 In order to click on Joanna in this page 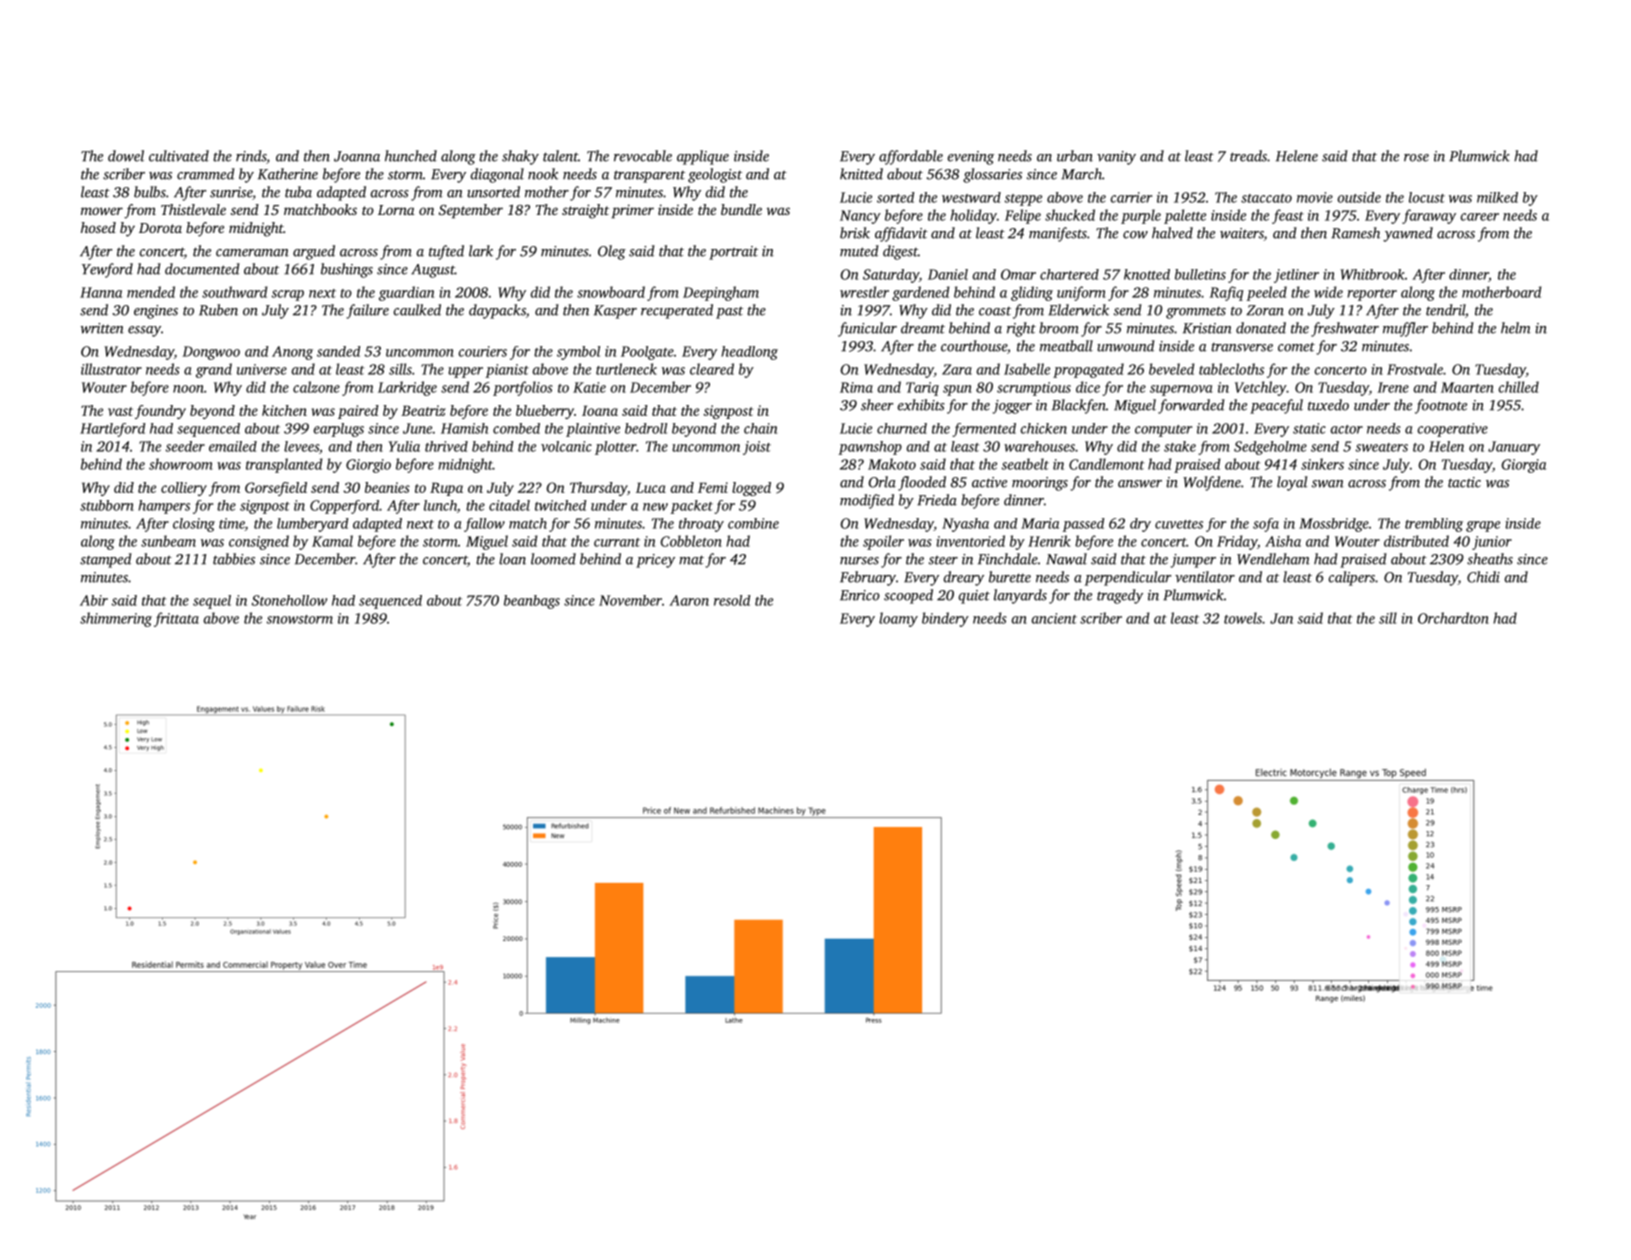, I will do `click(357, 156)`.
